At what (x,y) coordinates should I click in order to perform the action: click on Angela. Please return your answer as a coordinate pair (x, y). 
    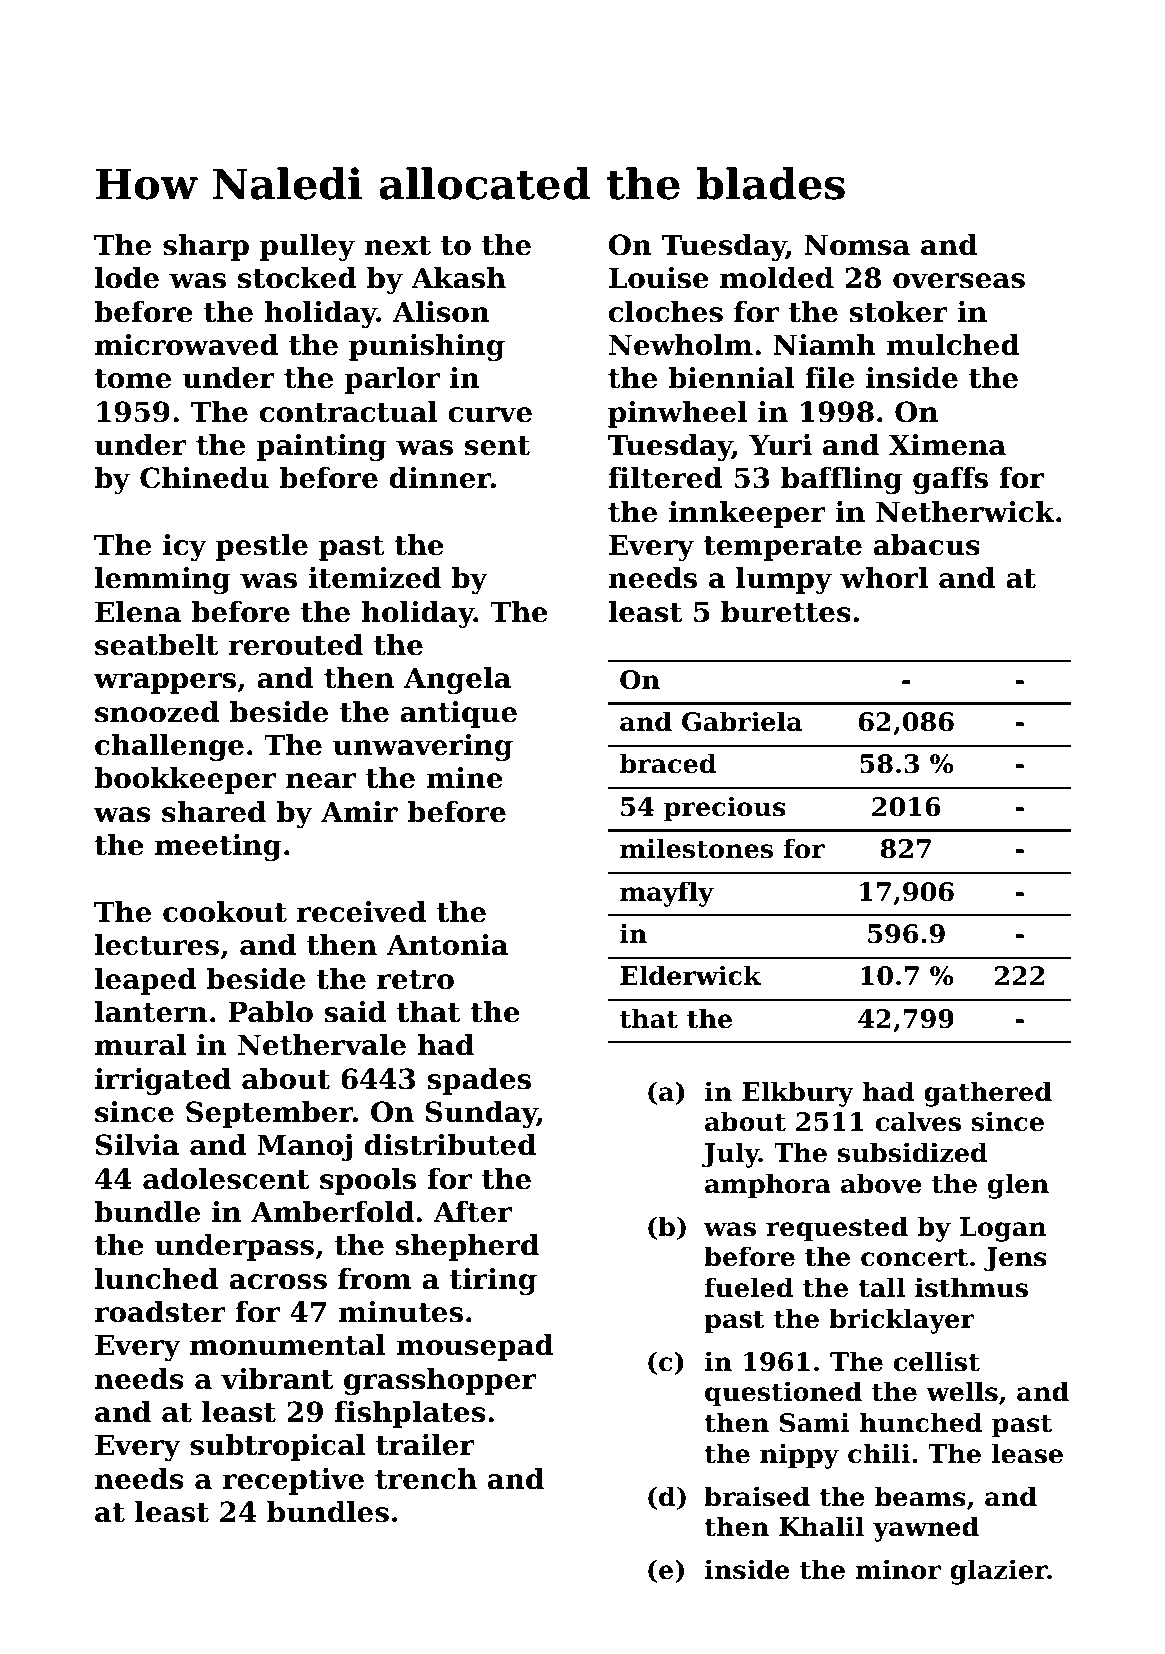
    Looking at the image, I should click on (457, 680).
